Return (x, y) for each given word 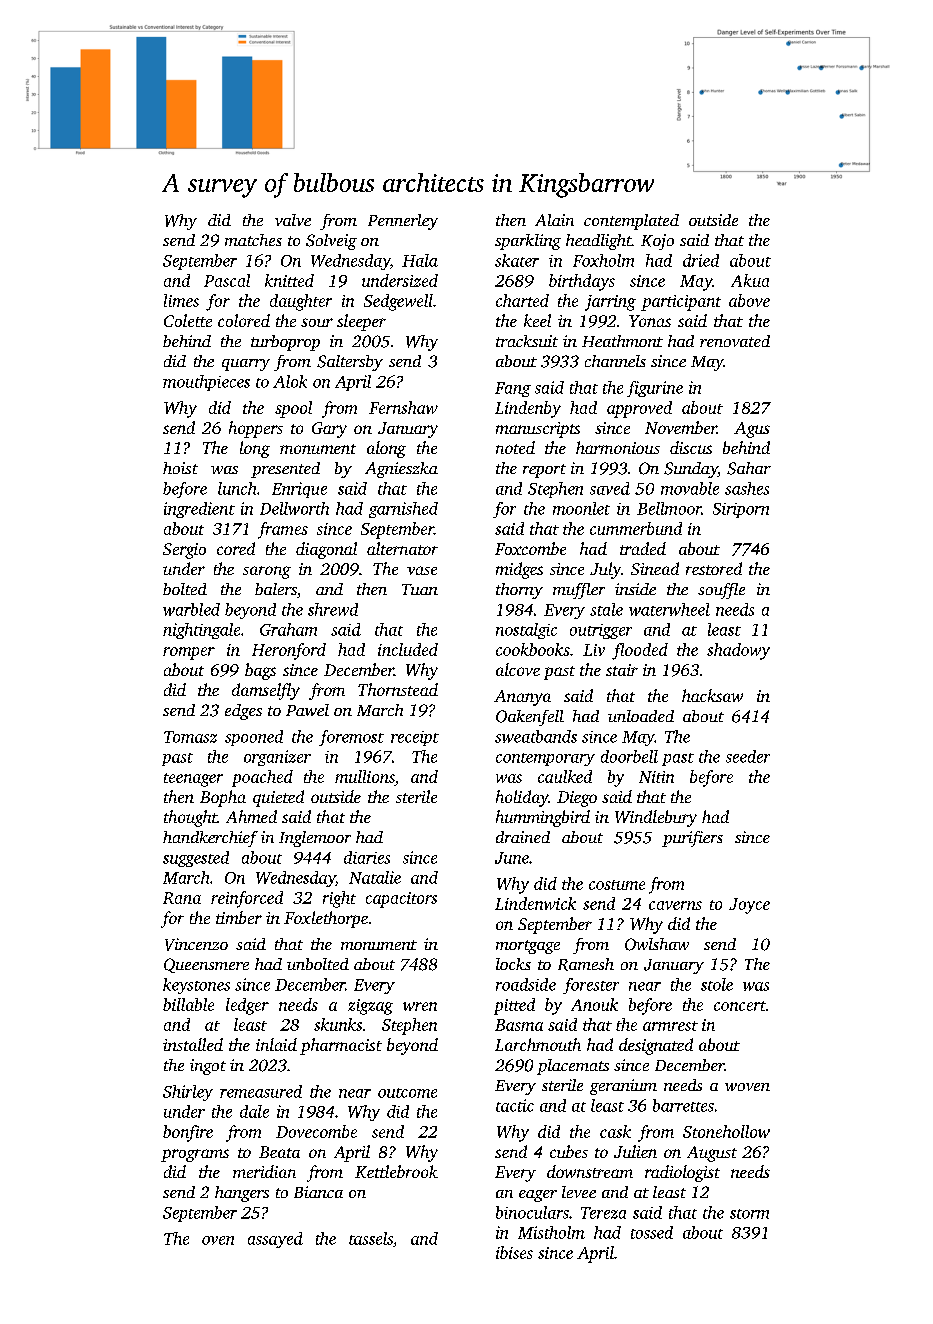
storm (749, 1214)
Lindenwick (535, 903)
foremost (351, 738)
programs (195, 1155)
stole (717, 984)
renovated (735, 341)
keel (537, 320)
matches (253, 240)
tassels (371, 1238)
